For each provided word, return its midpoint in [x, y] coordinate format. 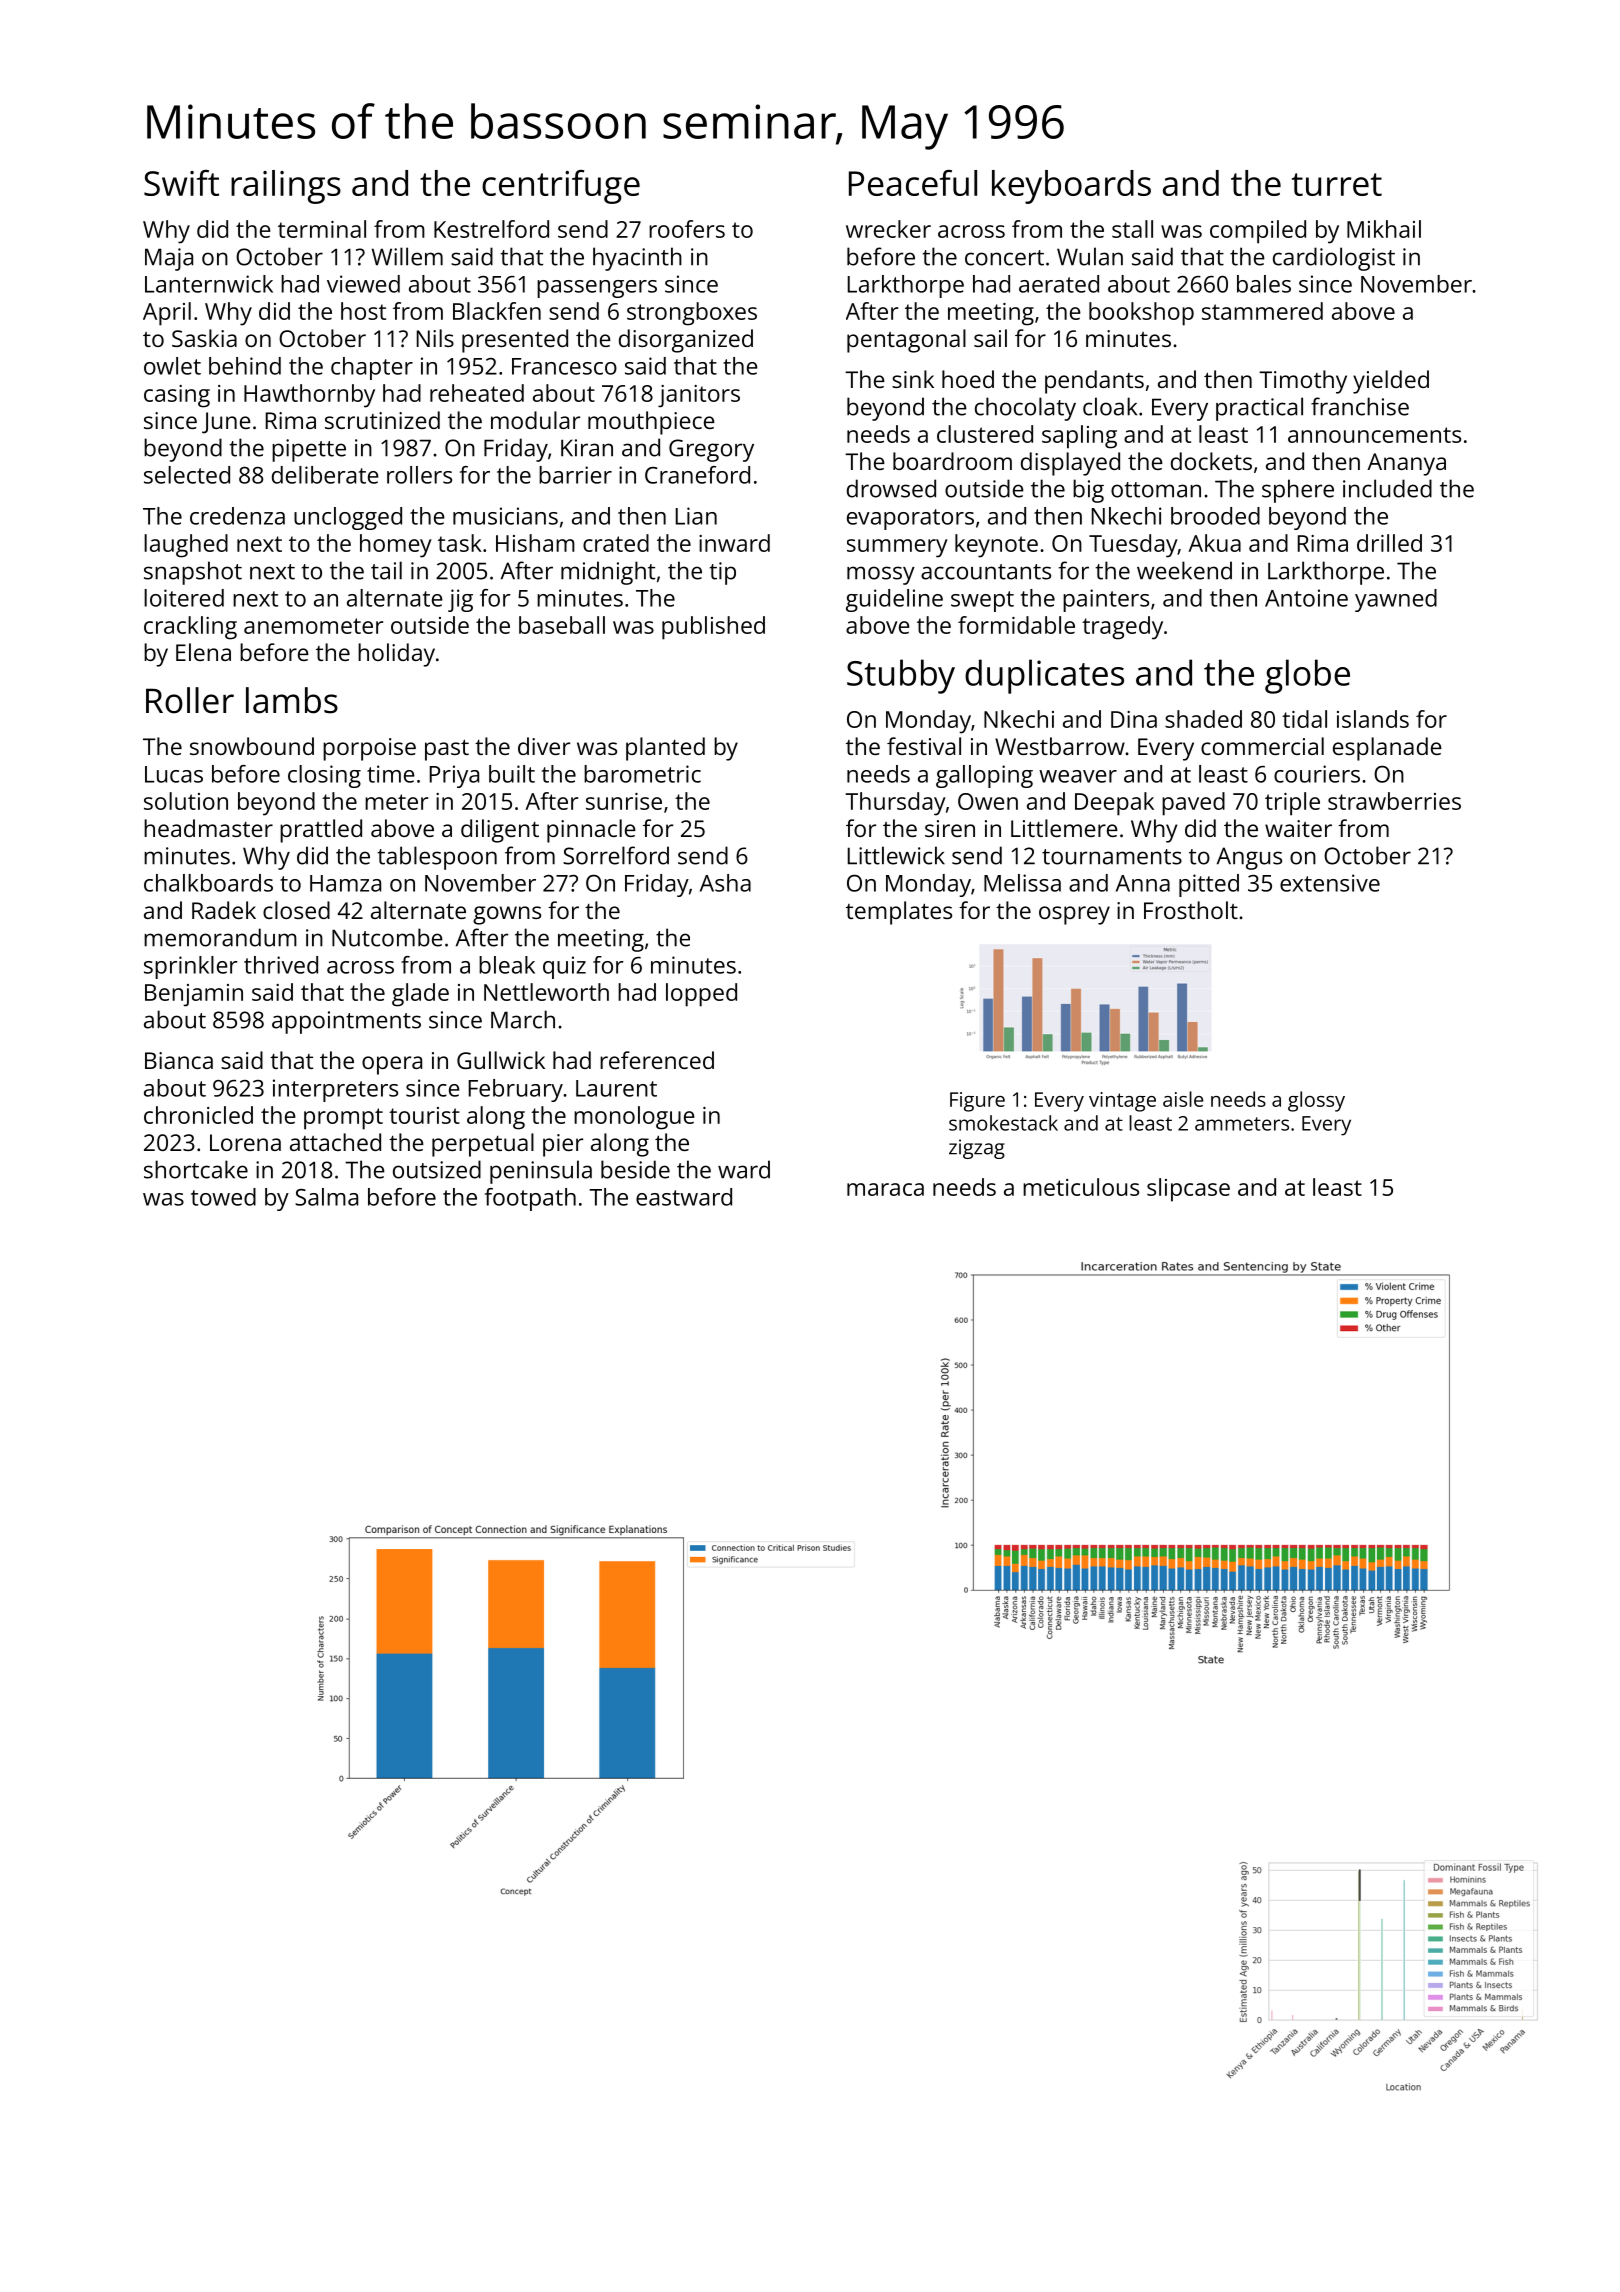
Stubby [901, 676]
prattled [321, 831]
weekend [1184, 570]
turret [1337, 184]
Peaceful [913, 183]
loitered [184, 598]
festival [924, 746]
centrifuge [561, 187]
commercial [1262, 746]
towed [223, 1197]
